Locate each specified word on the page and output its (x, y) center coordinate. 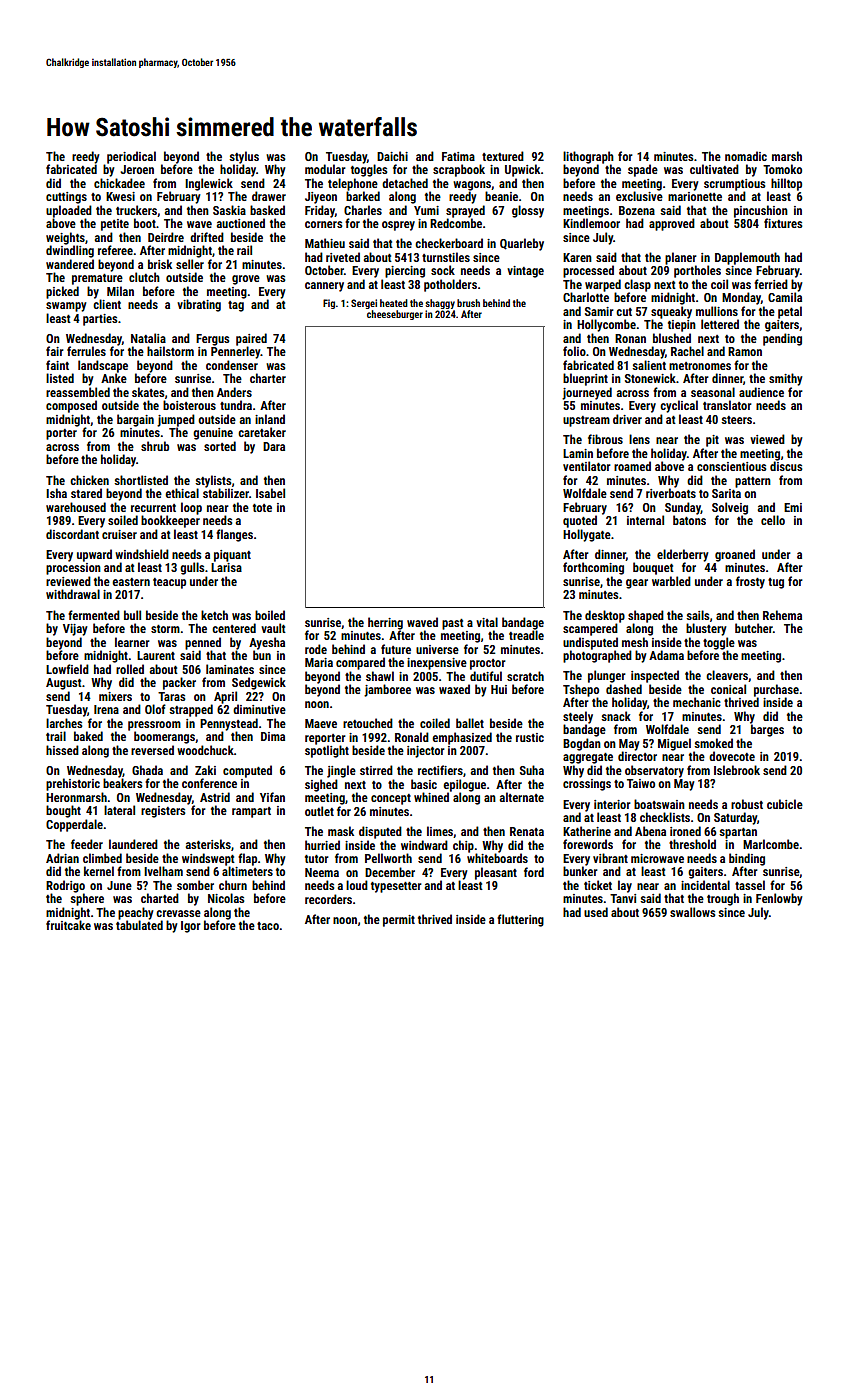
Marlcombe (771, 844)
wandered (70, 264)
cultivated (714, 169)
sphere (87, 899)
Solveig (730, 508)
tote (262, 508)
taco (268, 926)
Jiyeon (321, 198)
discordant (72, 534)
